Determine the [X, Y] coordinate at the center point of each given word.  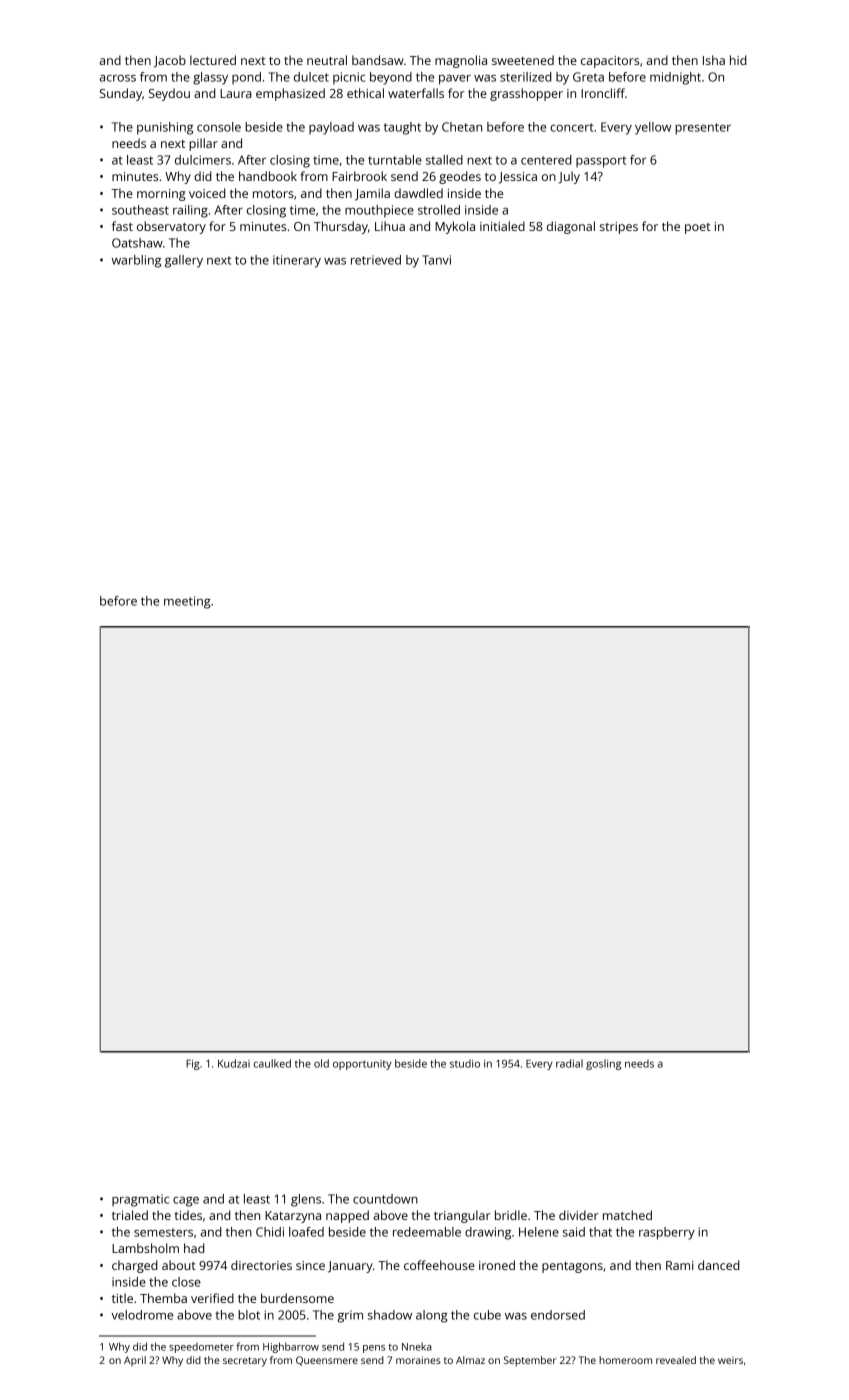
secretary [245, 1362]
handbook [268, 176]
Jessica [518, 178]
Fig [193, 1064]
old [321, 1063]
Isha [714, 60]
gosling [603, 1064]
